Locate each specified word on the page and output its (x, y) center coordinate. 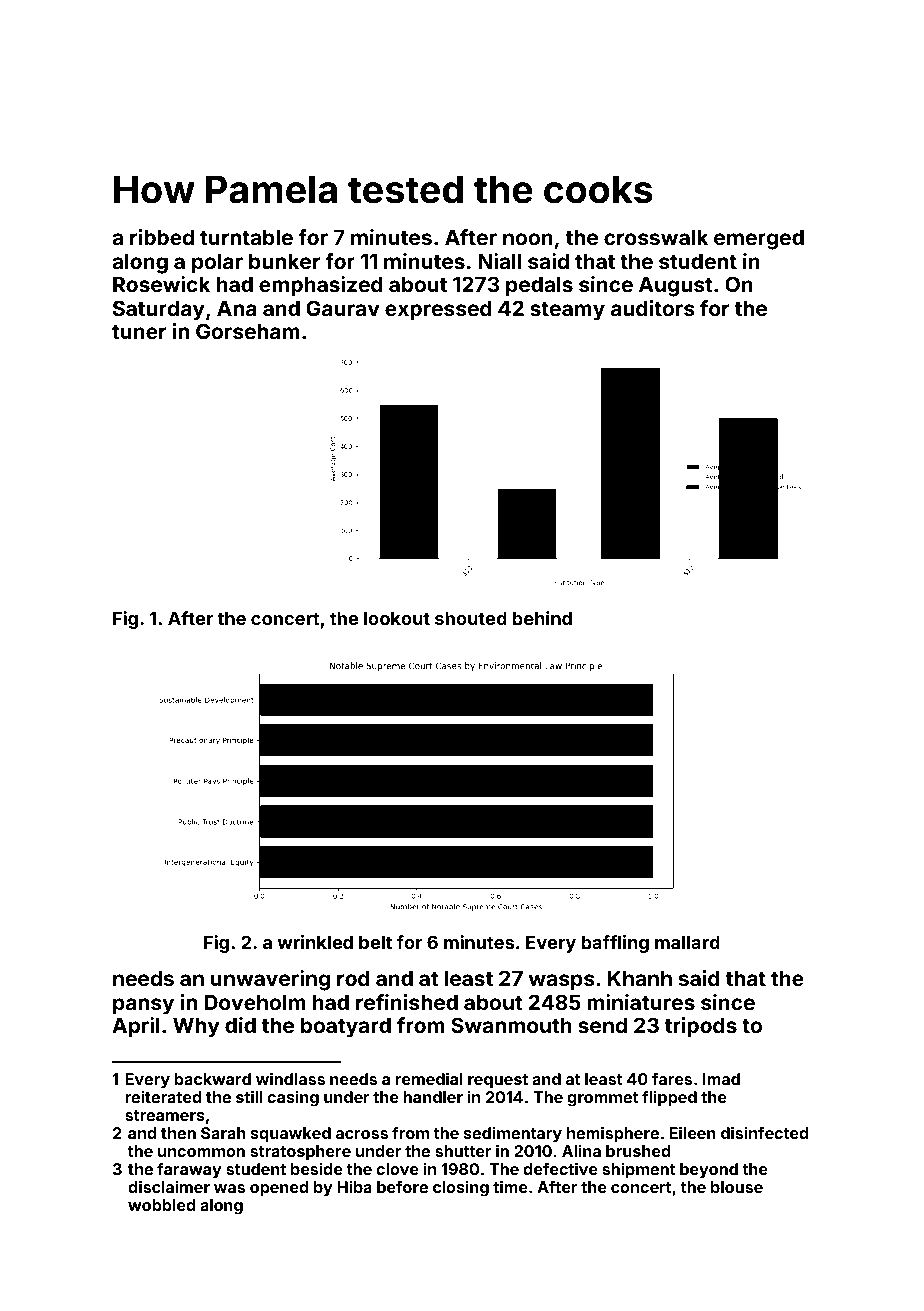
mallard (687, 942)
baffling (615, 944)
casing (293, 1098)
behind (542, 618)
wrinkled (315, 942)
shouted (471, 618)
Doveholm (255, 1002)
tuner (139, 332)
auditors (653, 308)
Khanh (640, 978)
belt (375, 942)
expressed (438, 310)
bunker (284, 261)
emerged (759, 239)
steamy (567, 311)
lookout (397, 618)
